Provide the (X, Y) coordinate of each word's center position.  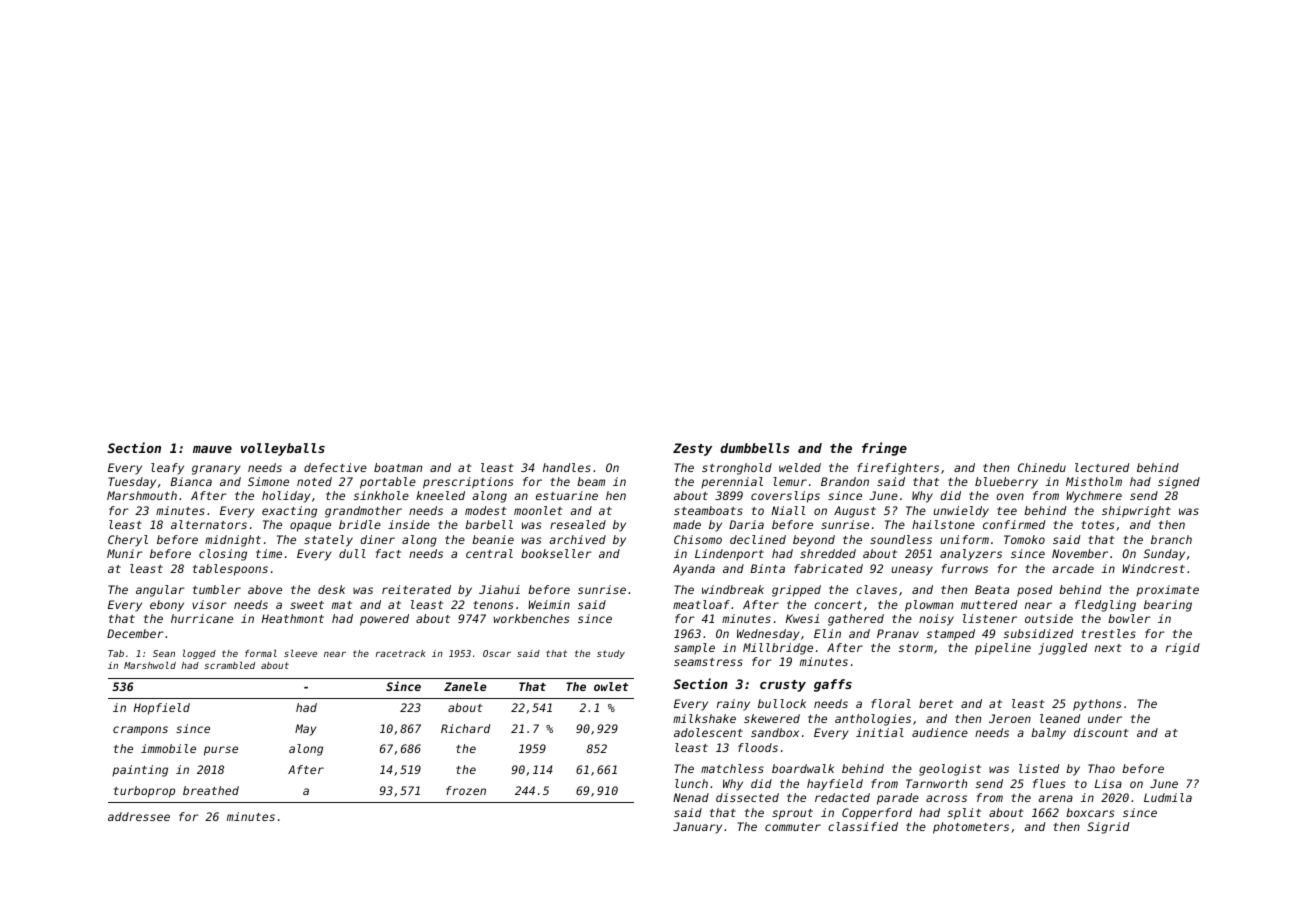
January (697, 828)
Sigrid (1108, 828)
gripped (796, 591)
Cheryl (128, 541)
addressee (139, 816)
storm (916, 648)
